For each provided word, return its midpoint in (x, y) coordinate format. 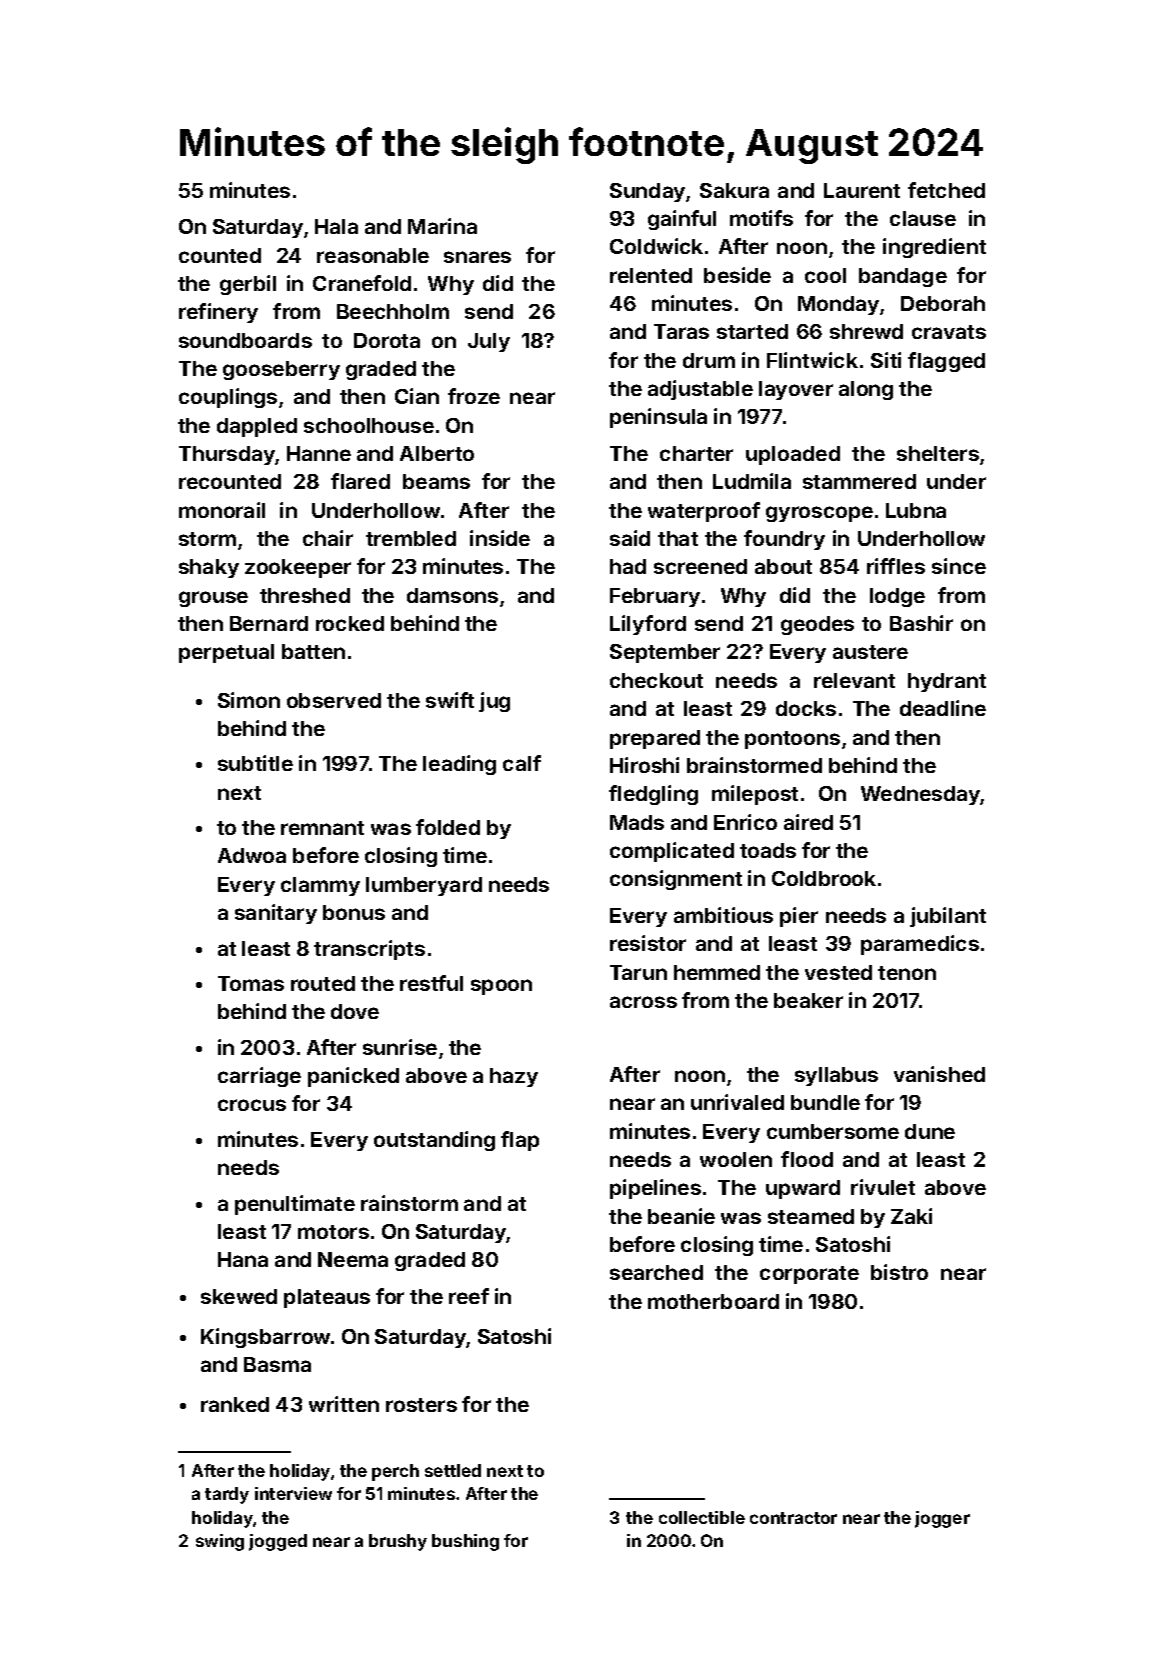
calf (522, 763)
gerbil (248, 285)
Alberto (437, 453)
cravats (949, 332)
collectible (702, 1517)
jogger (942, 1519)
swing (220, 1542)
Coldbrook (824, 878)
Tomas (251, 983)
